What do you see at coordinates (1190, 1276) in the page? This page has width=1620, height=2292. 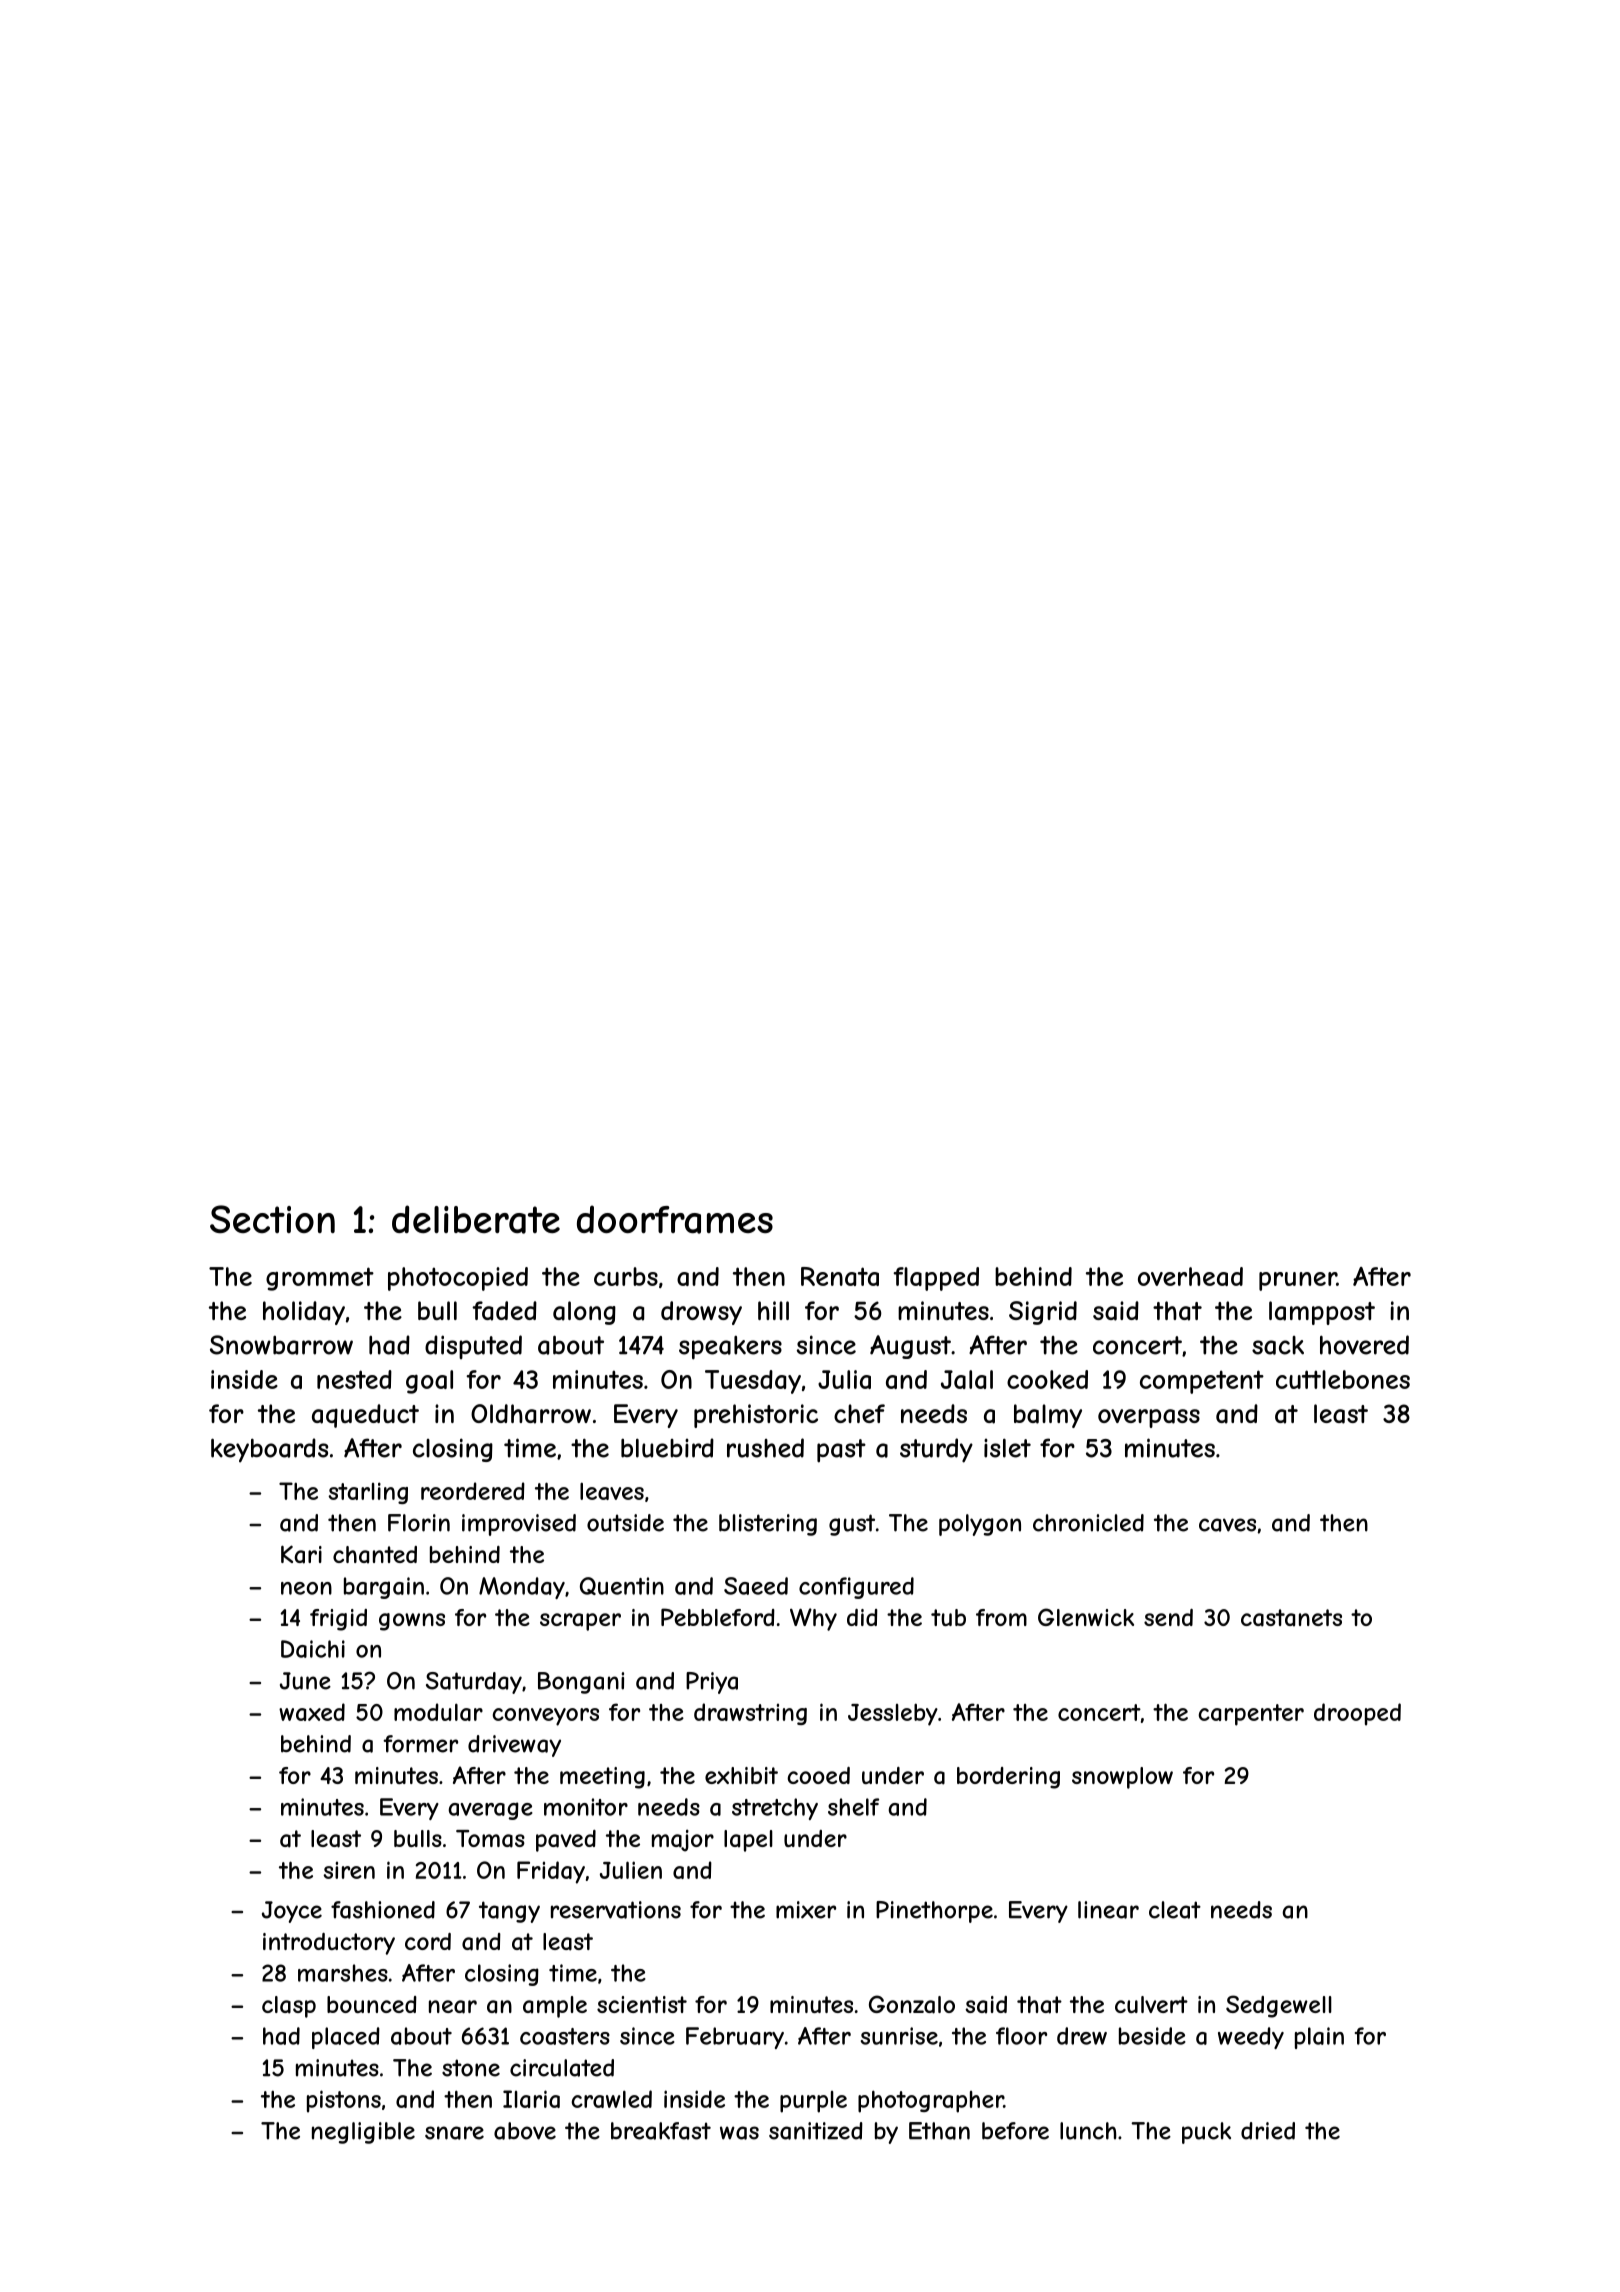 I see `overhead` at bounding box center [1190, 1276].
